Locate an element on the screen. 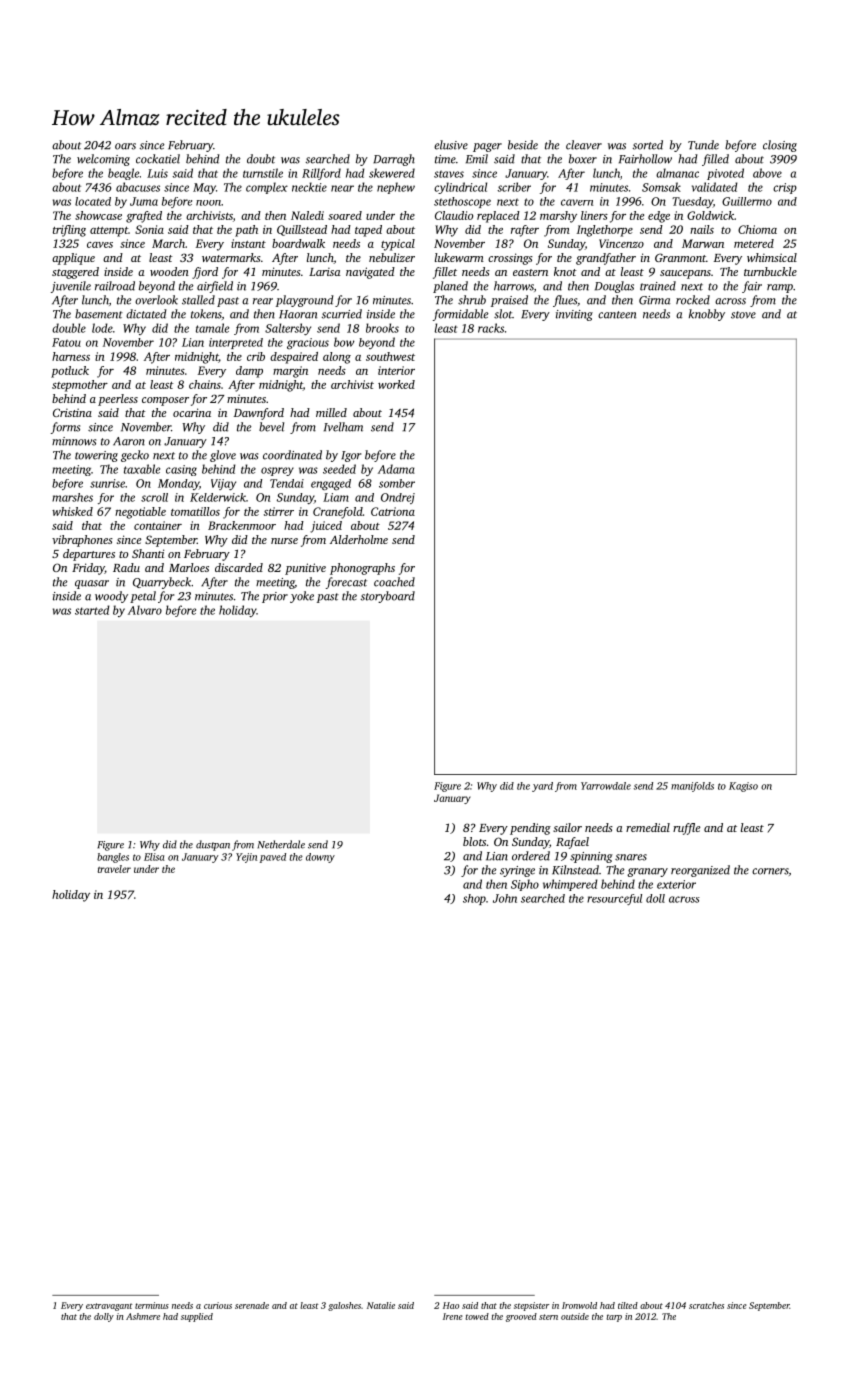  traveler is located at coordinates (114, 869).
